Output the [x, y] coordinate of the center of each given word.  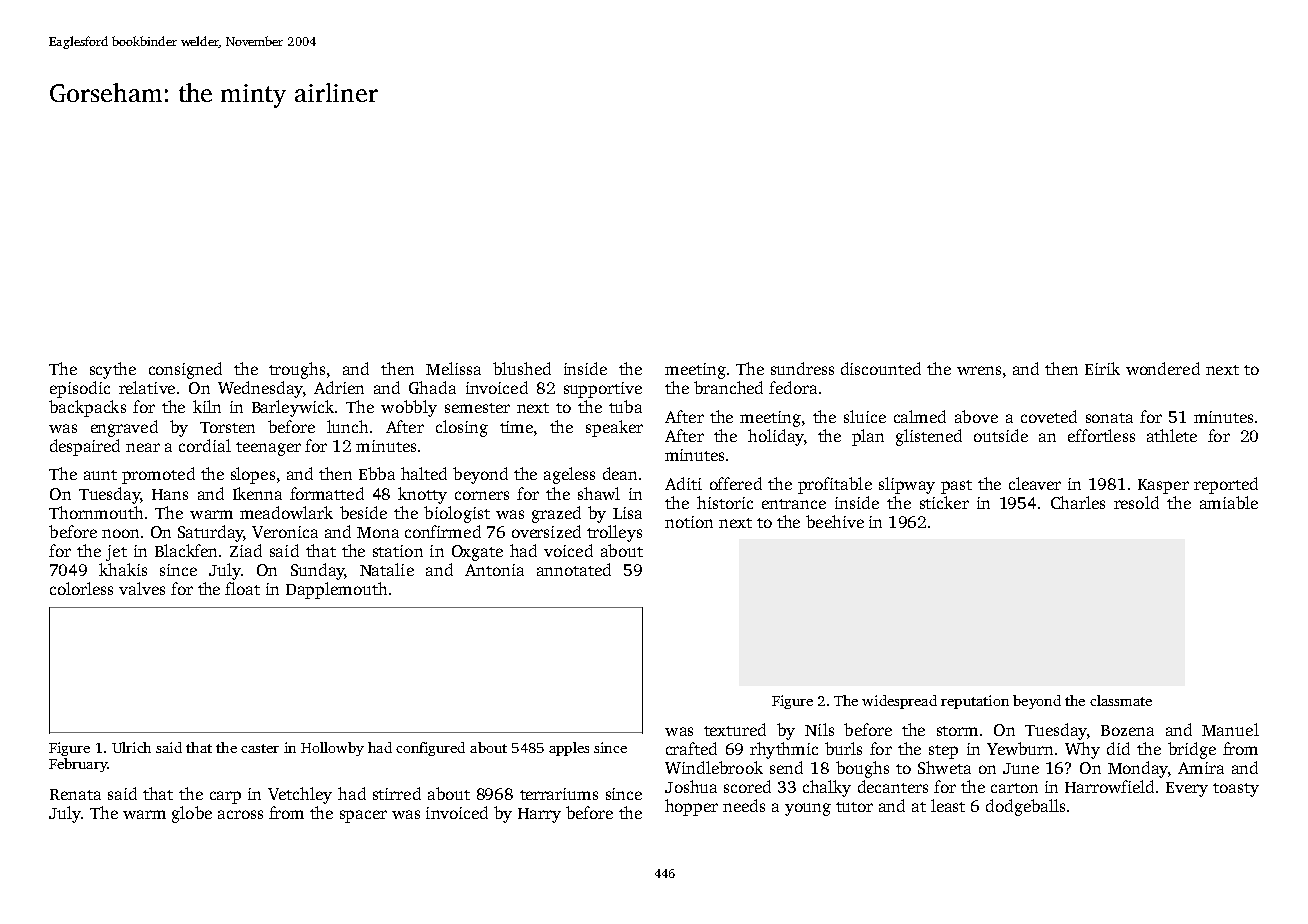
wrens [979, 370]
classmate [1121, 700]
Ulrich [131, 747]
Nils [819, 729]
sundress [802, 368]
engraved [124, 428]
